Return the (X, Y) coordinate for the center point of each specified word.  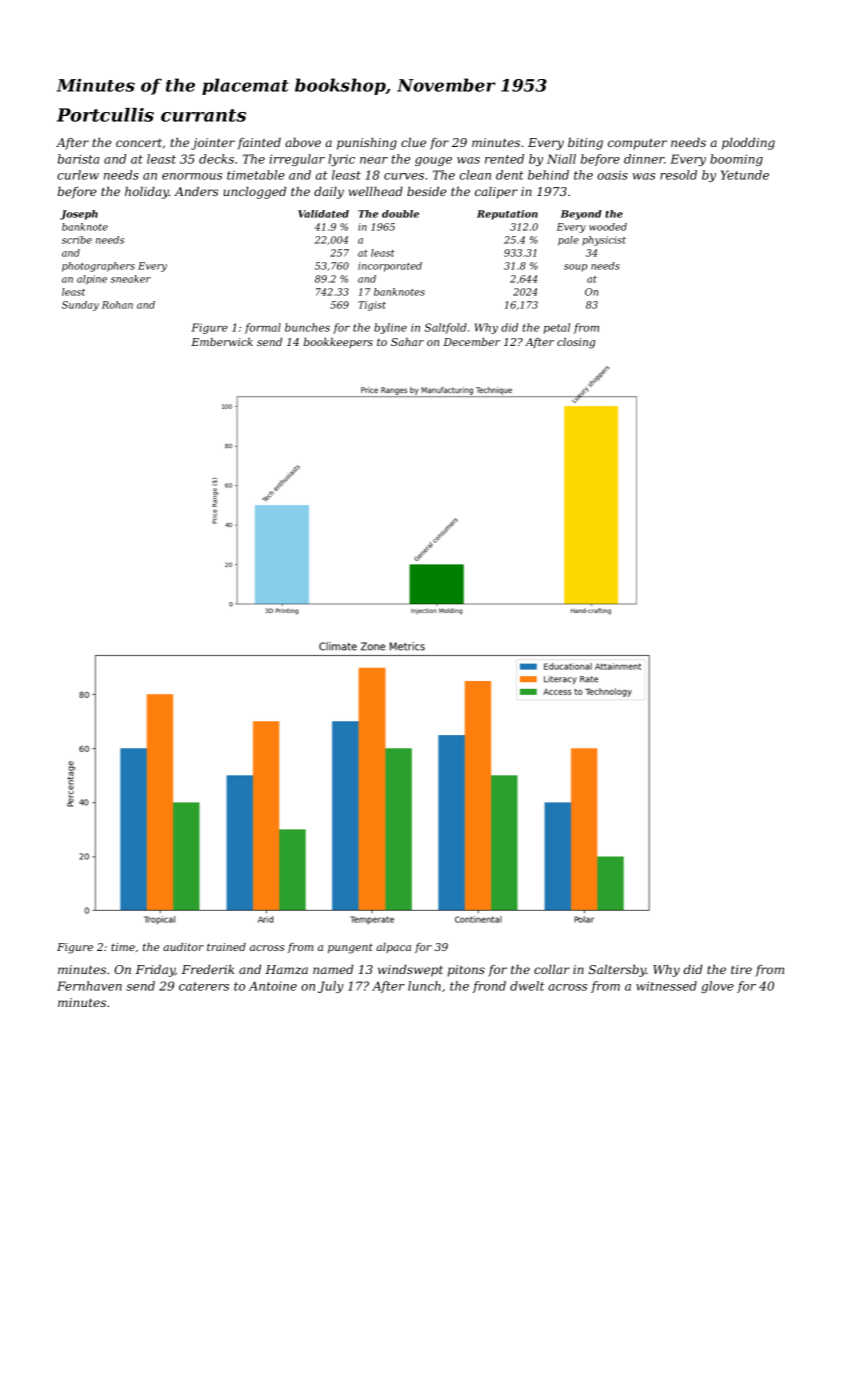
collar (552, 969)
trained (226, 947)
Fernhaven (89, 986)
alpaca (393, 948)
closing (576, 343)
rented (504, 159)
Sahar (407, 342)
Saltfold (446, 328)
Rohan (117, 305)
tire (741, 969)
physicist (604, 241)
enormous (192, 176)
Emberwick (222, 342)
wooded (608, 227)
